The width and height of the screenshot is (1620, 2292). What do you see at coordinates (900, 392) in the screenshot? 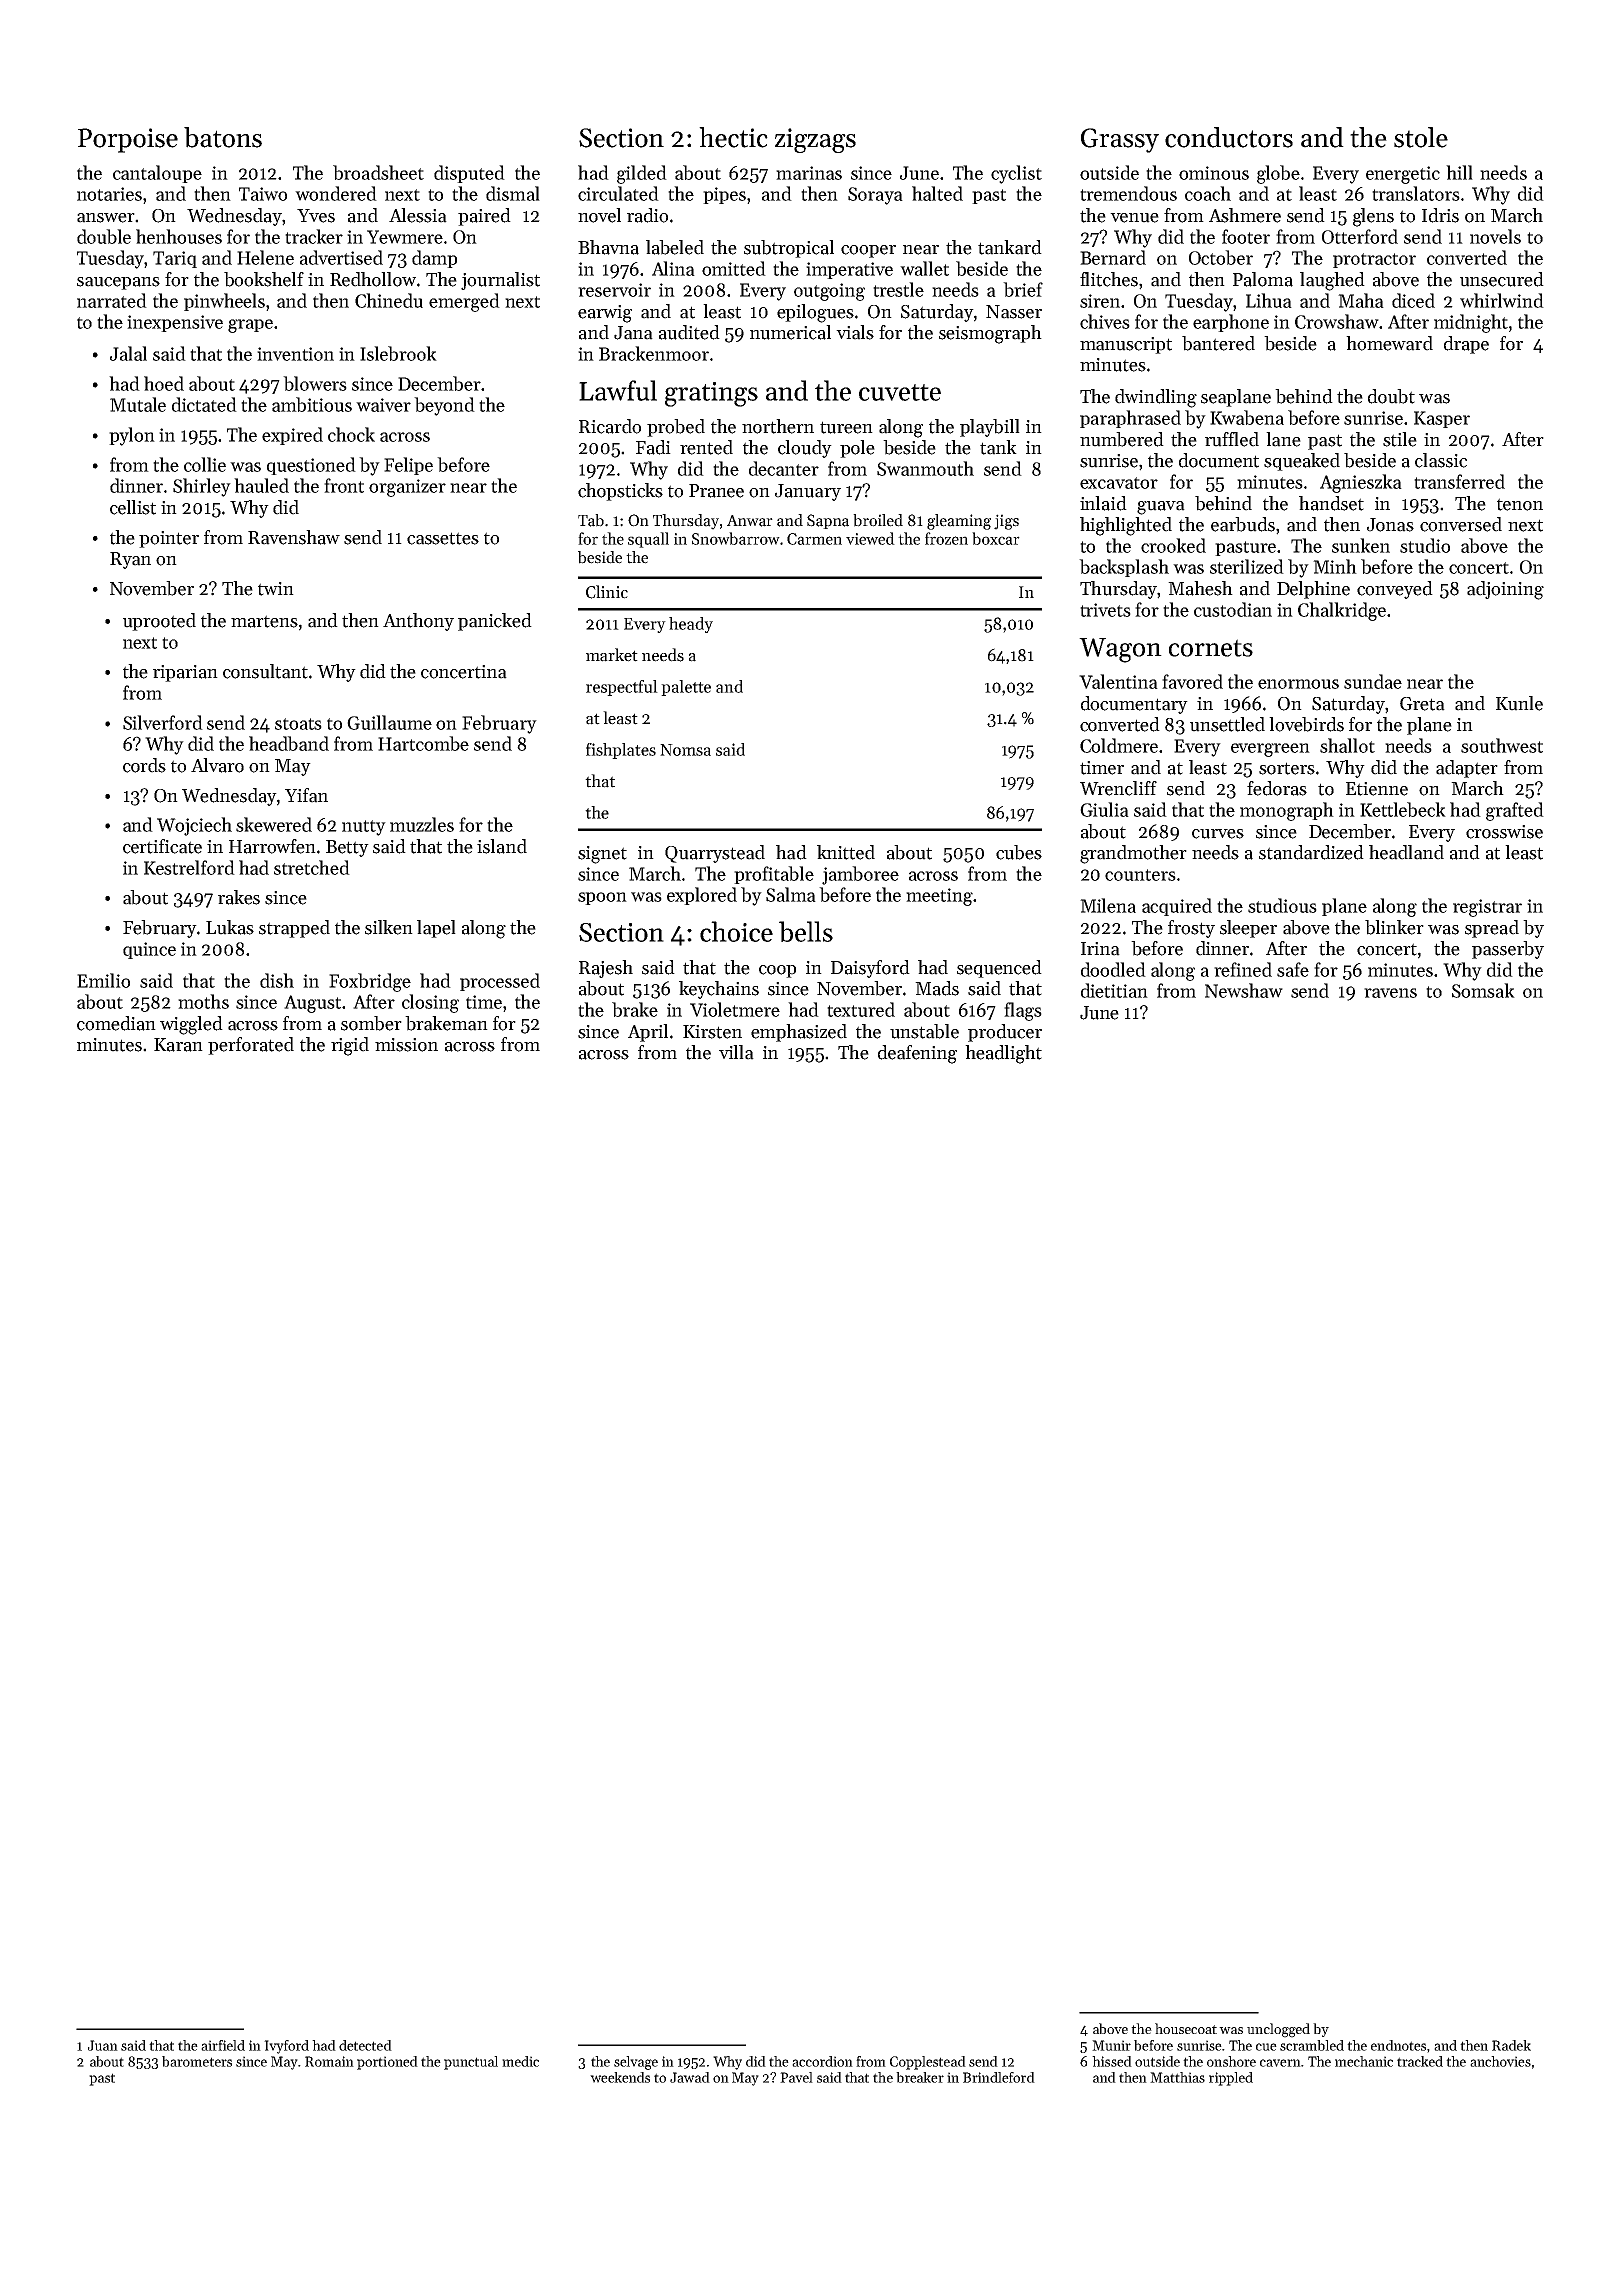
I see `cuvette` at bounding box center [900, 392].
